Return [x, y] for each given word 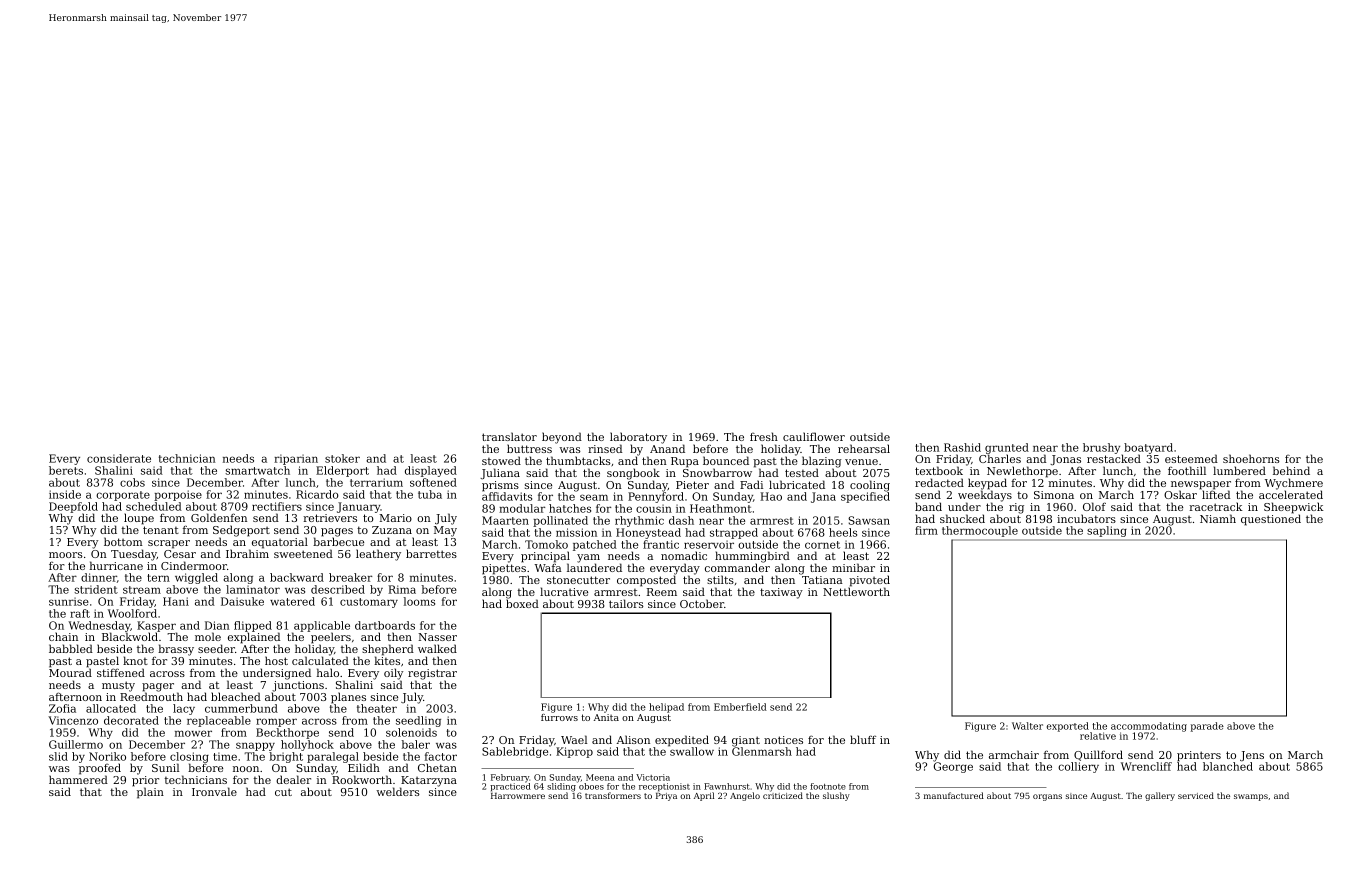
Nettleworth [856, 591]
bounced [726, 460]
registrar [432, 674]
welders [398, 791]
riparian [296, 459]
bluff [863, 739]
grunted [1007, 449]
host [276, 660]
